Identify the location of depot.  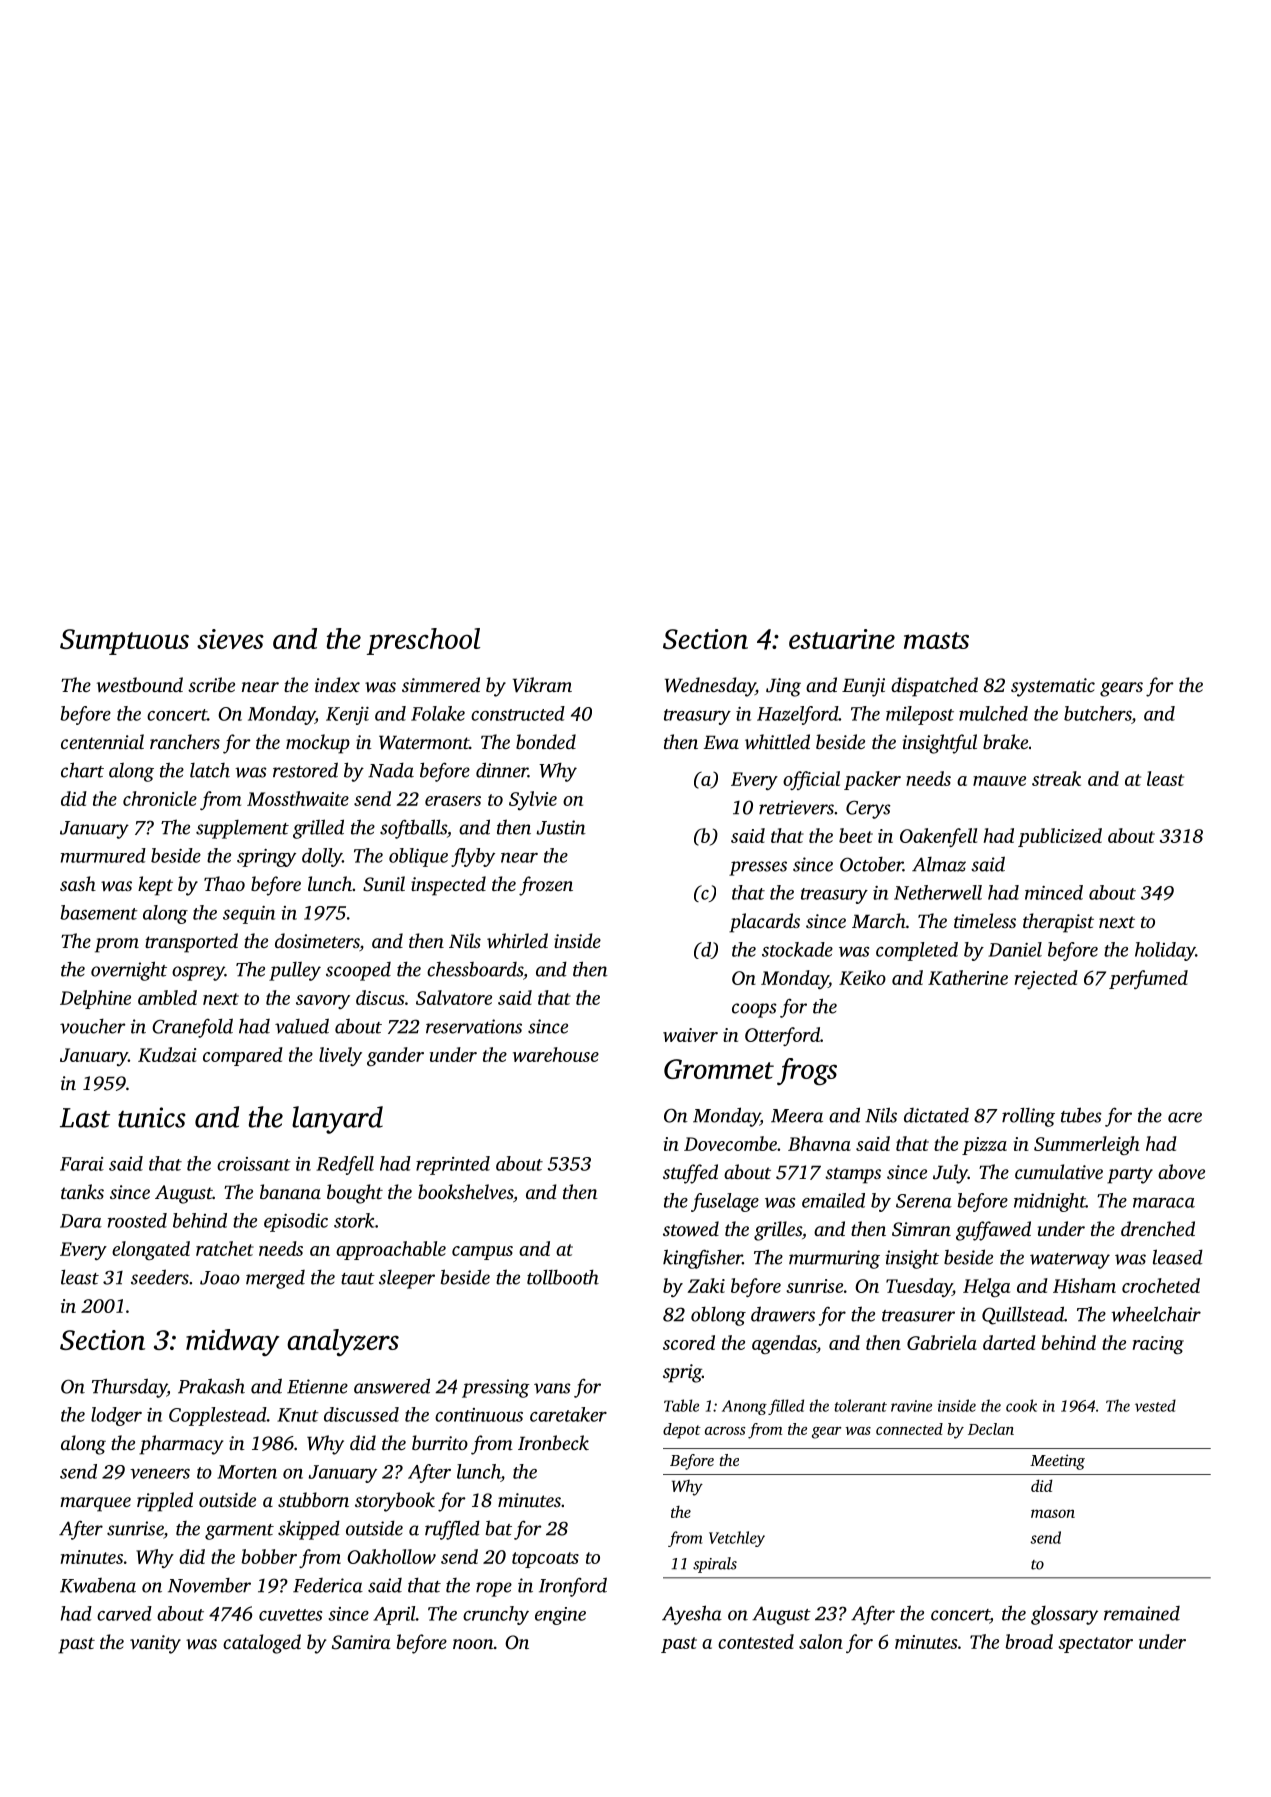
(682, 1431).
